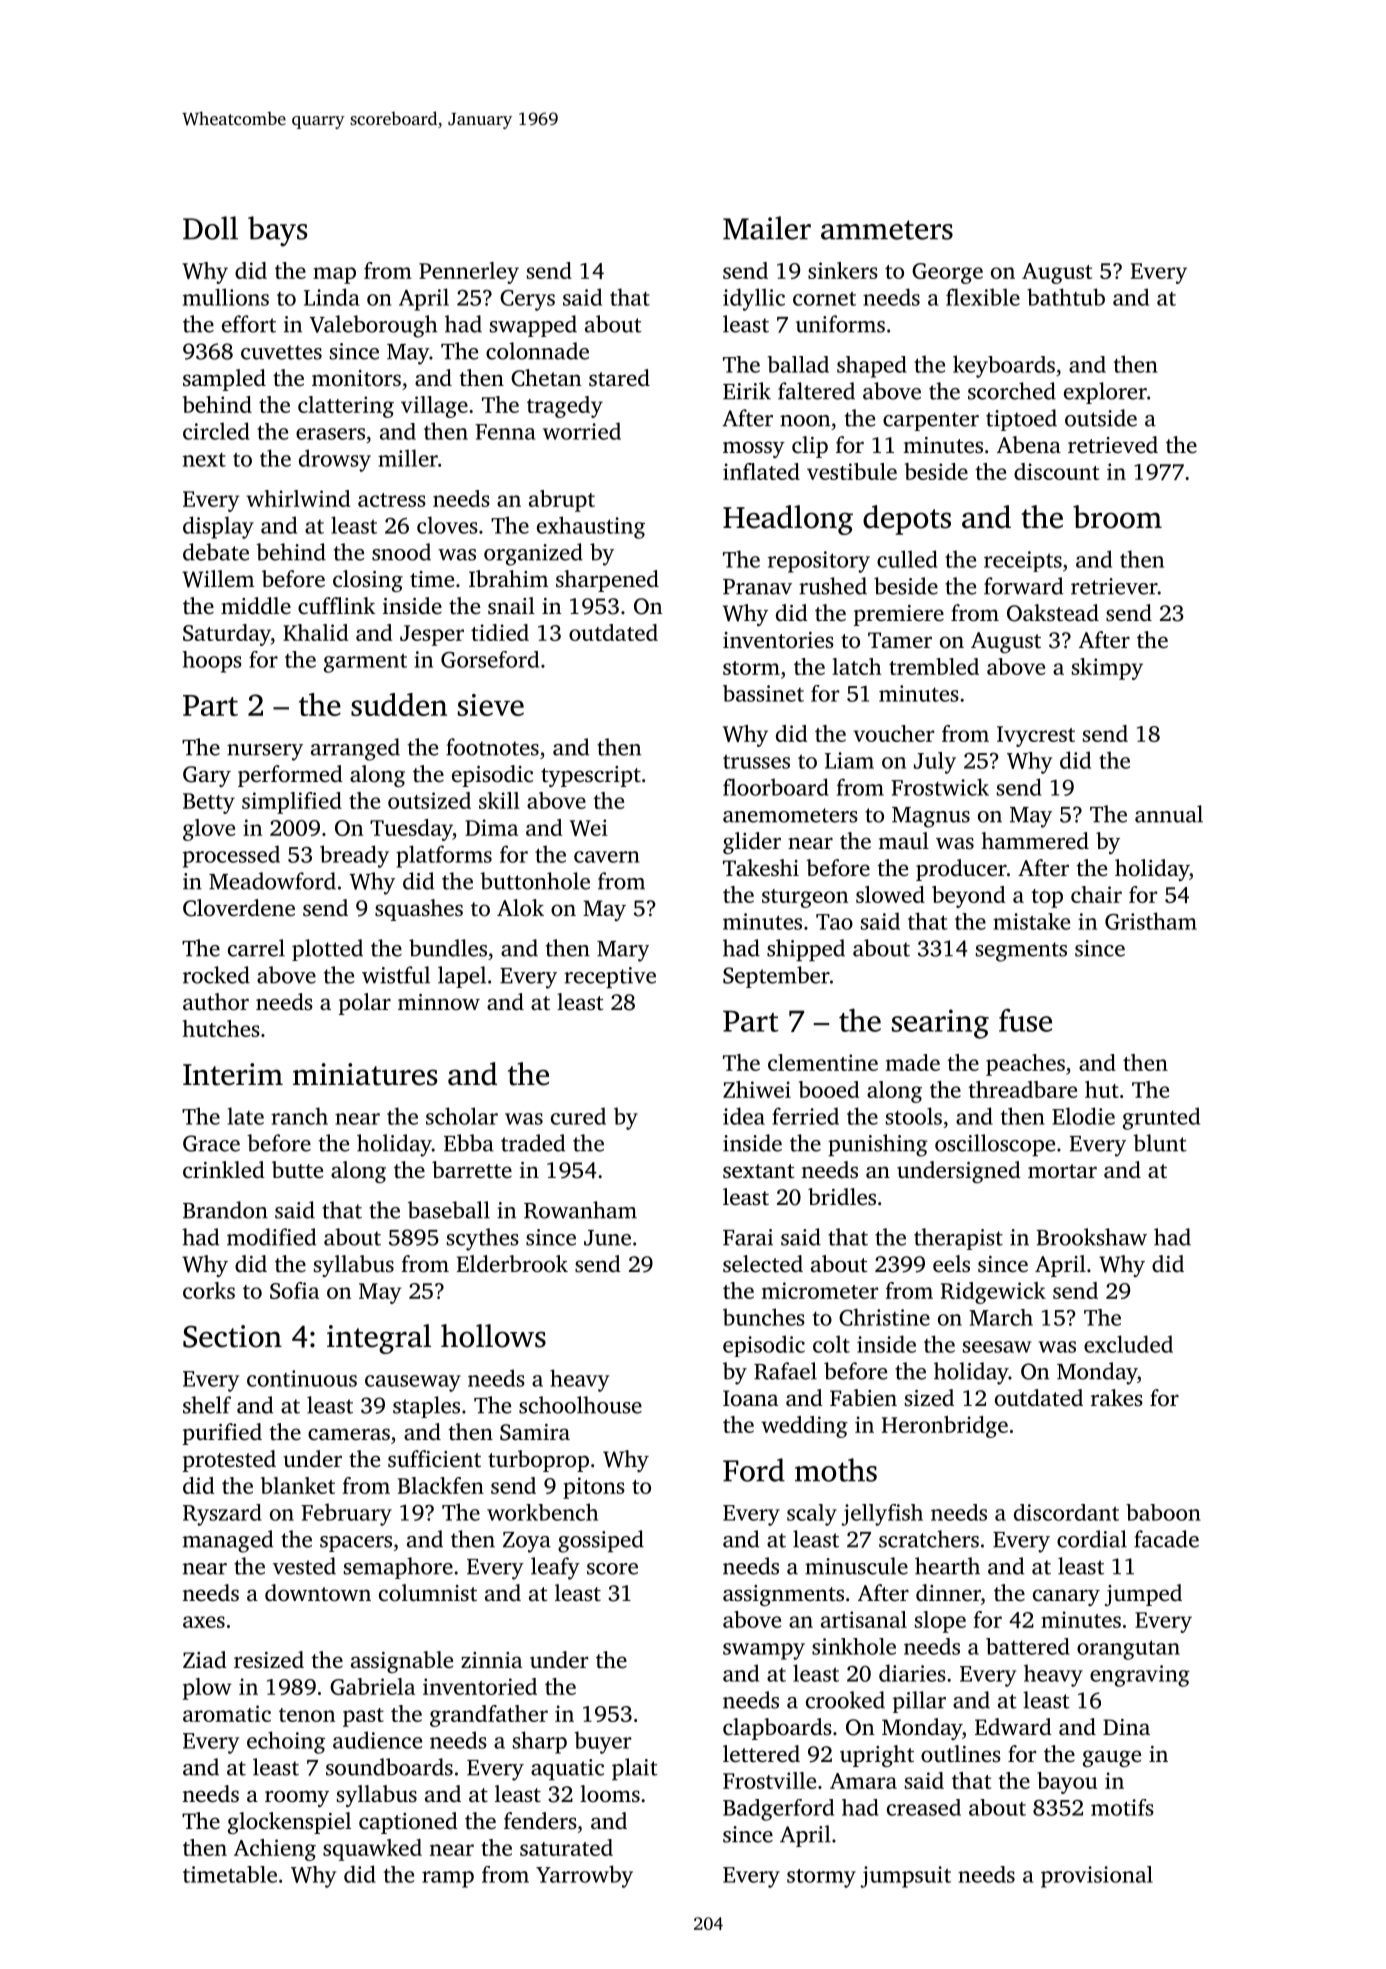  Describe the element at coordinates (887, 230) in the screenshot. I see `ammeters` at that location.
